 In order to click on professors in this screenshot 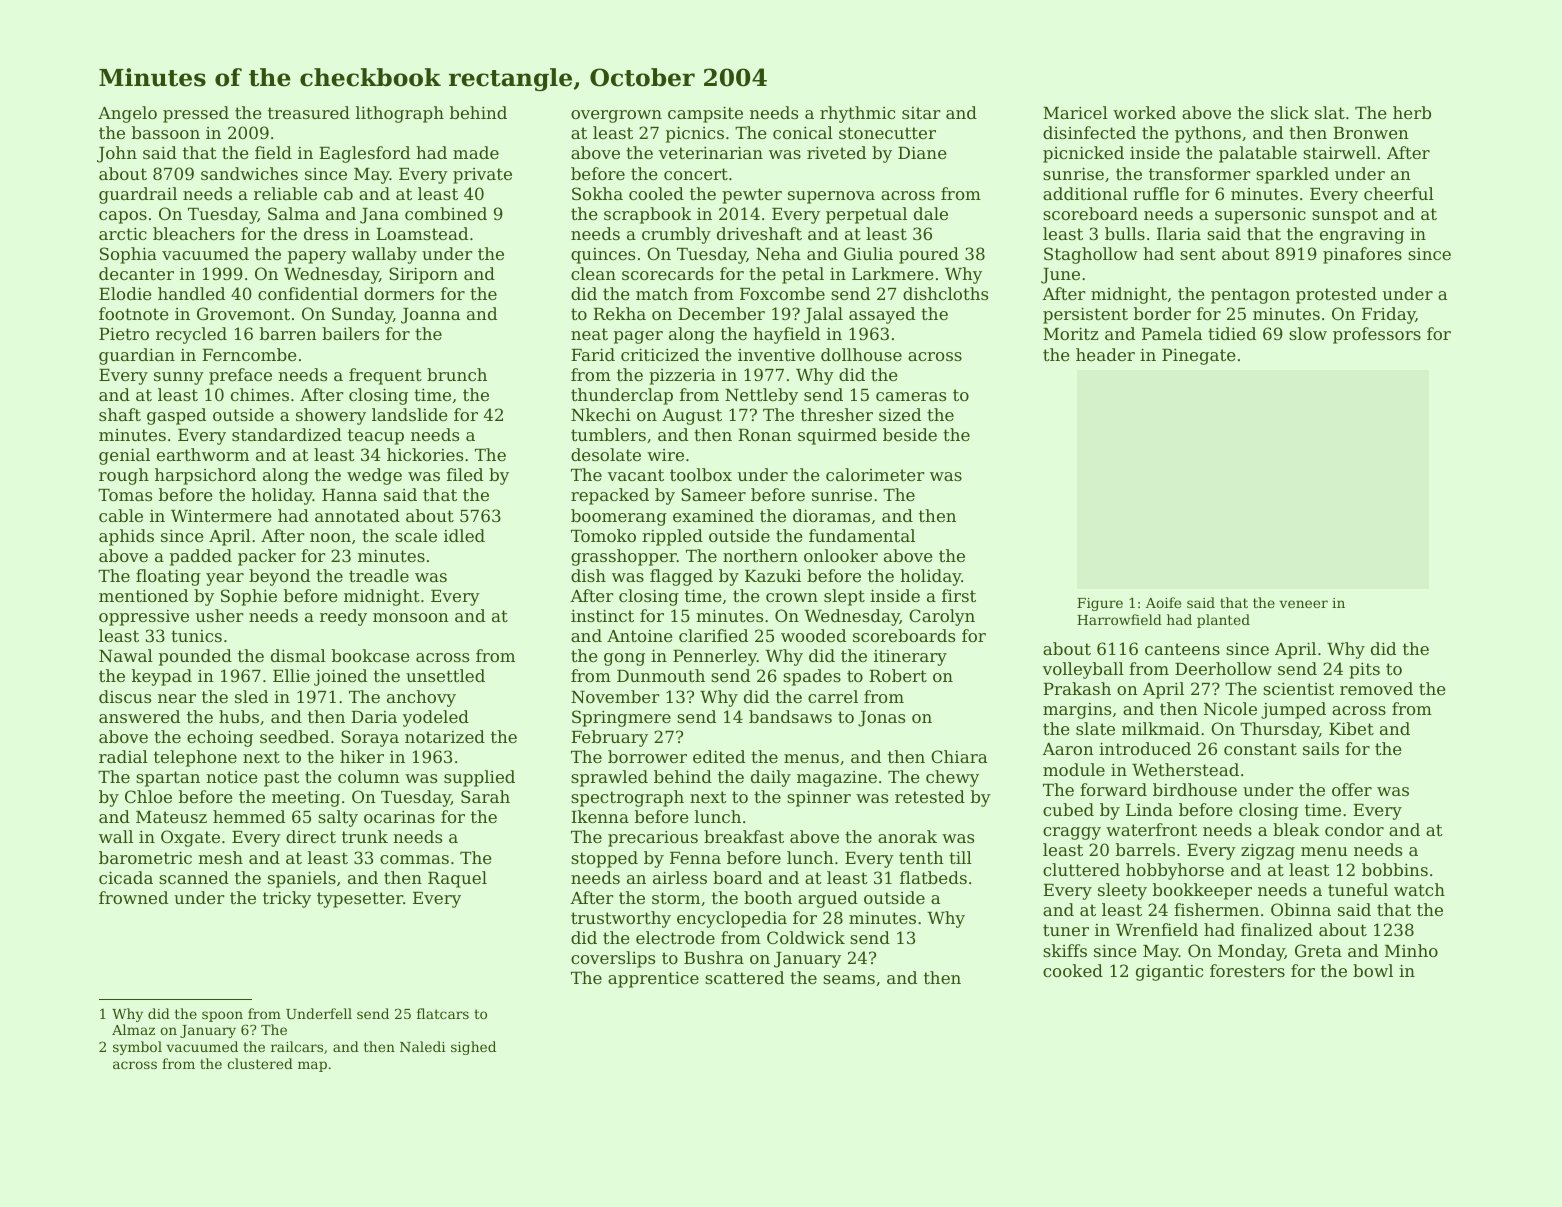, I will do `click(1377, 335)`.
